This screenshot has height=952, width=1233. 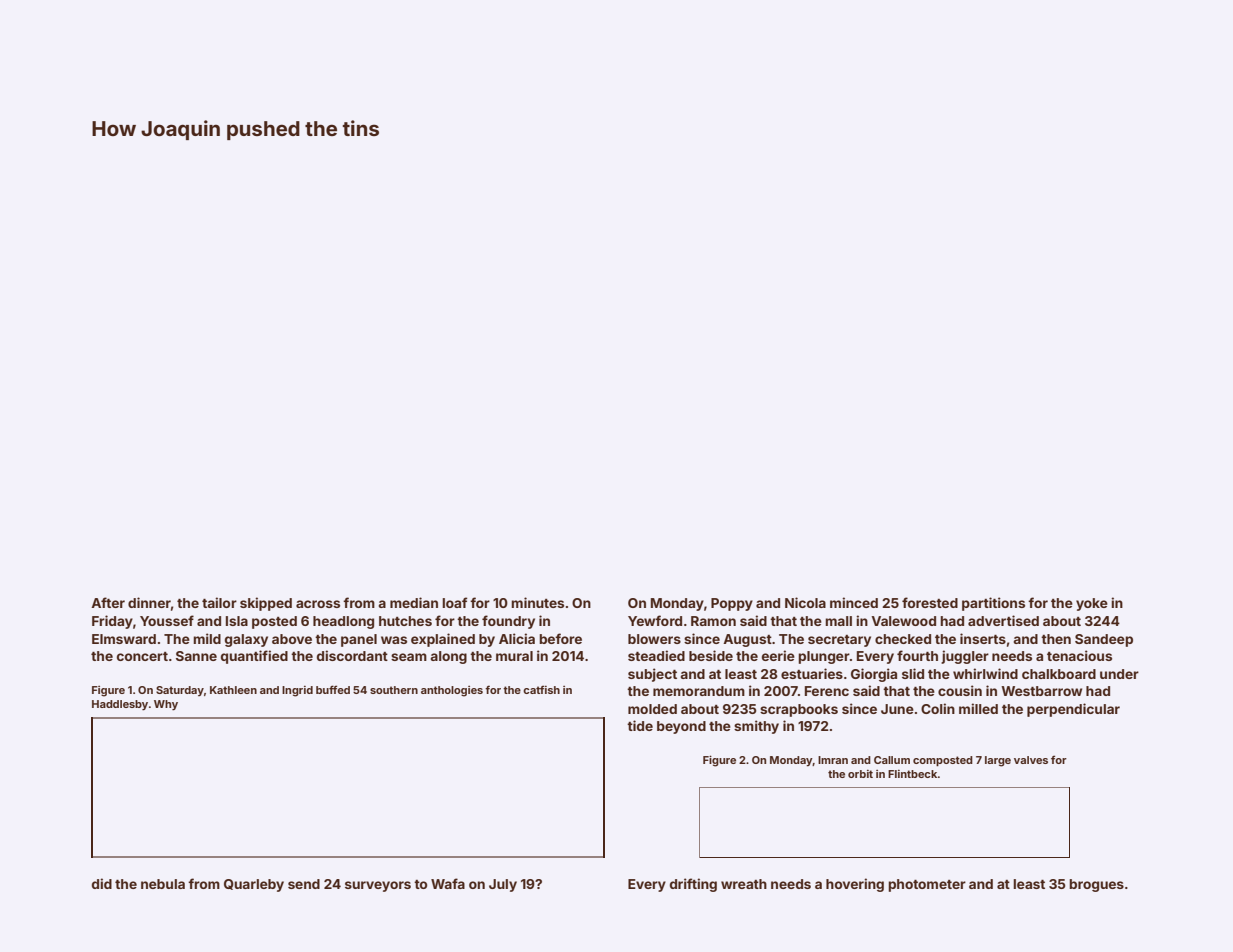 What do you see at coordinates (978, 708) in the screenshot?
I see `milled` at bounding box center [978, 708].
